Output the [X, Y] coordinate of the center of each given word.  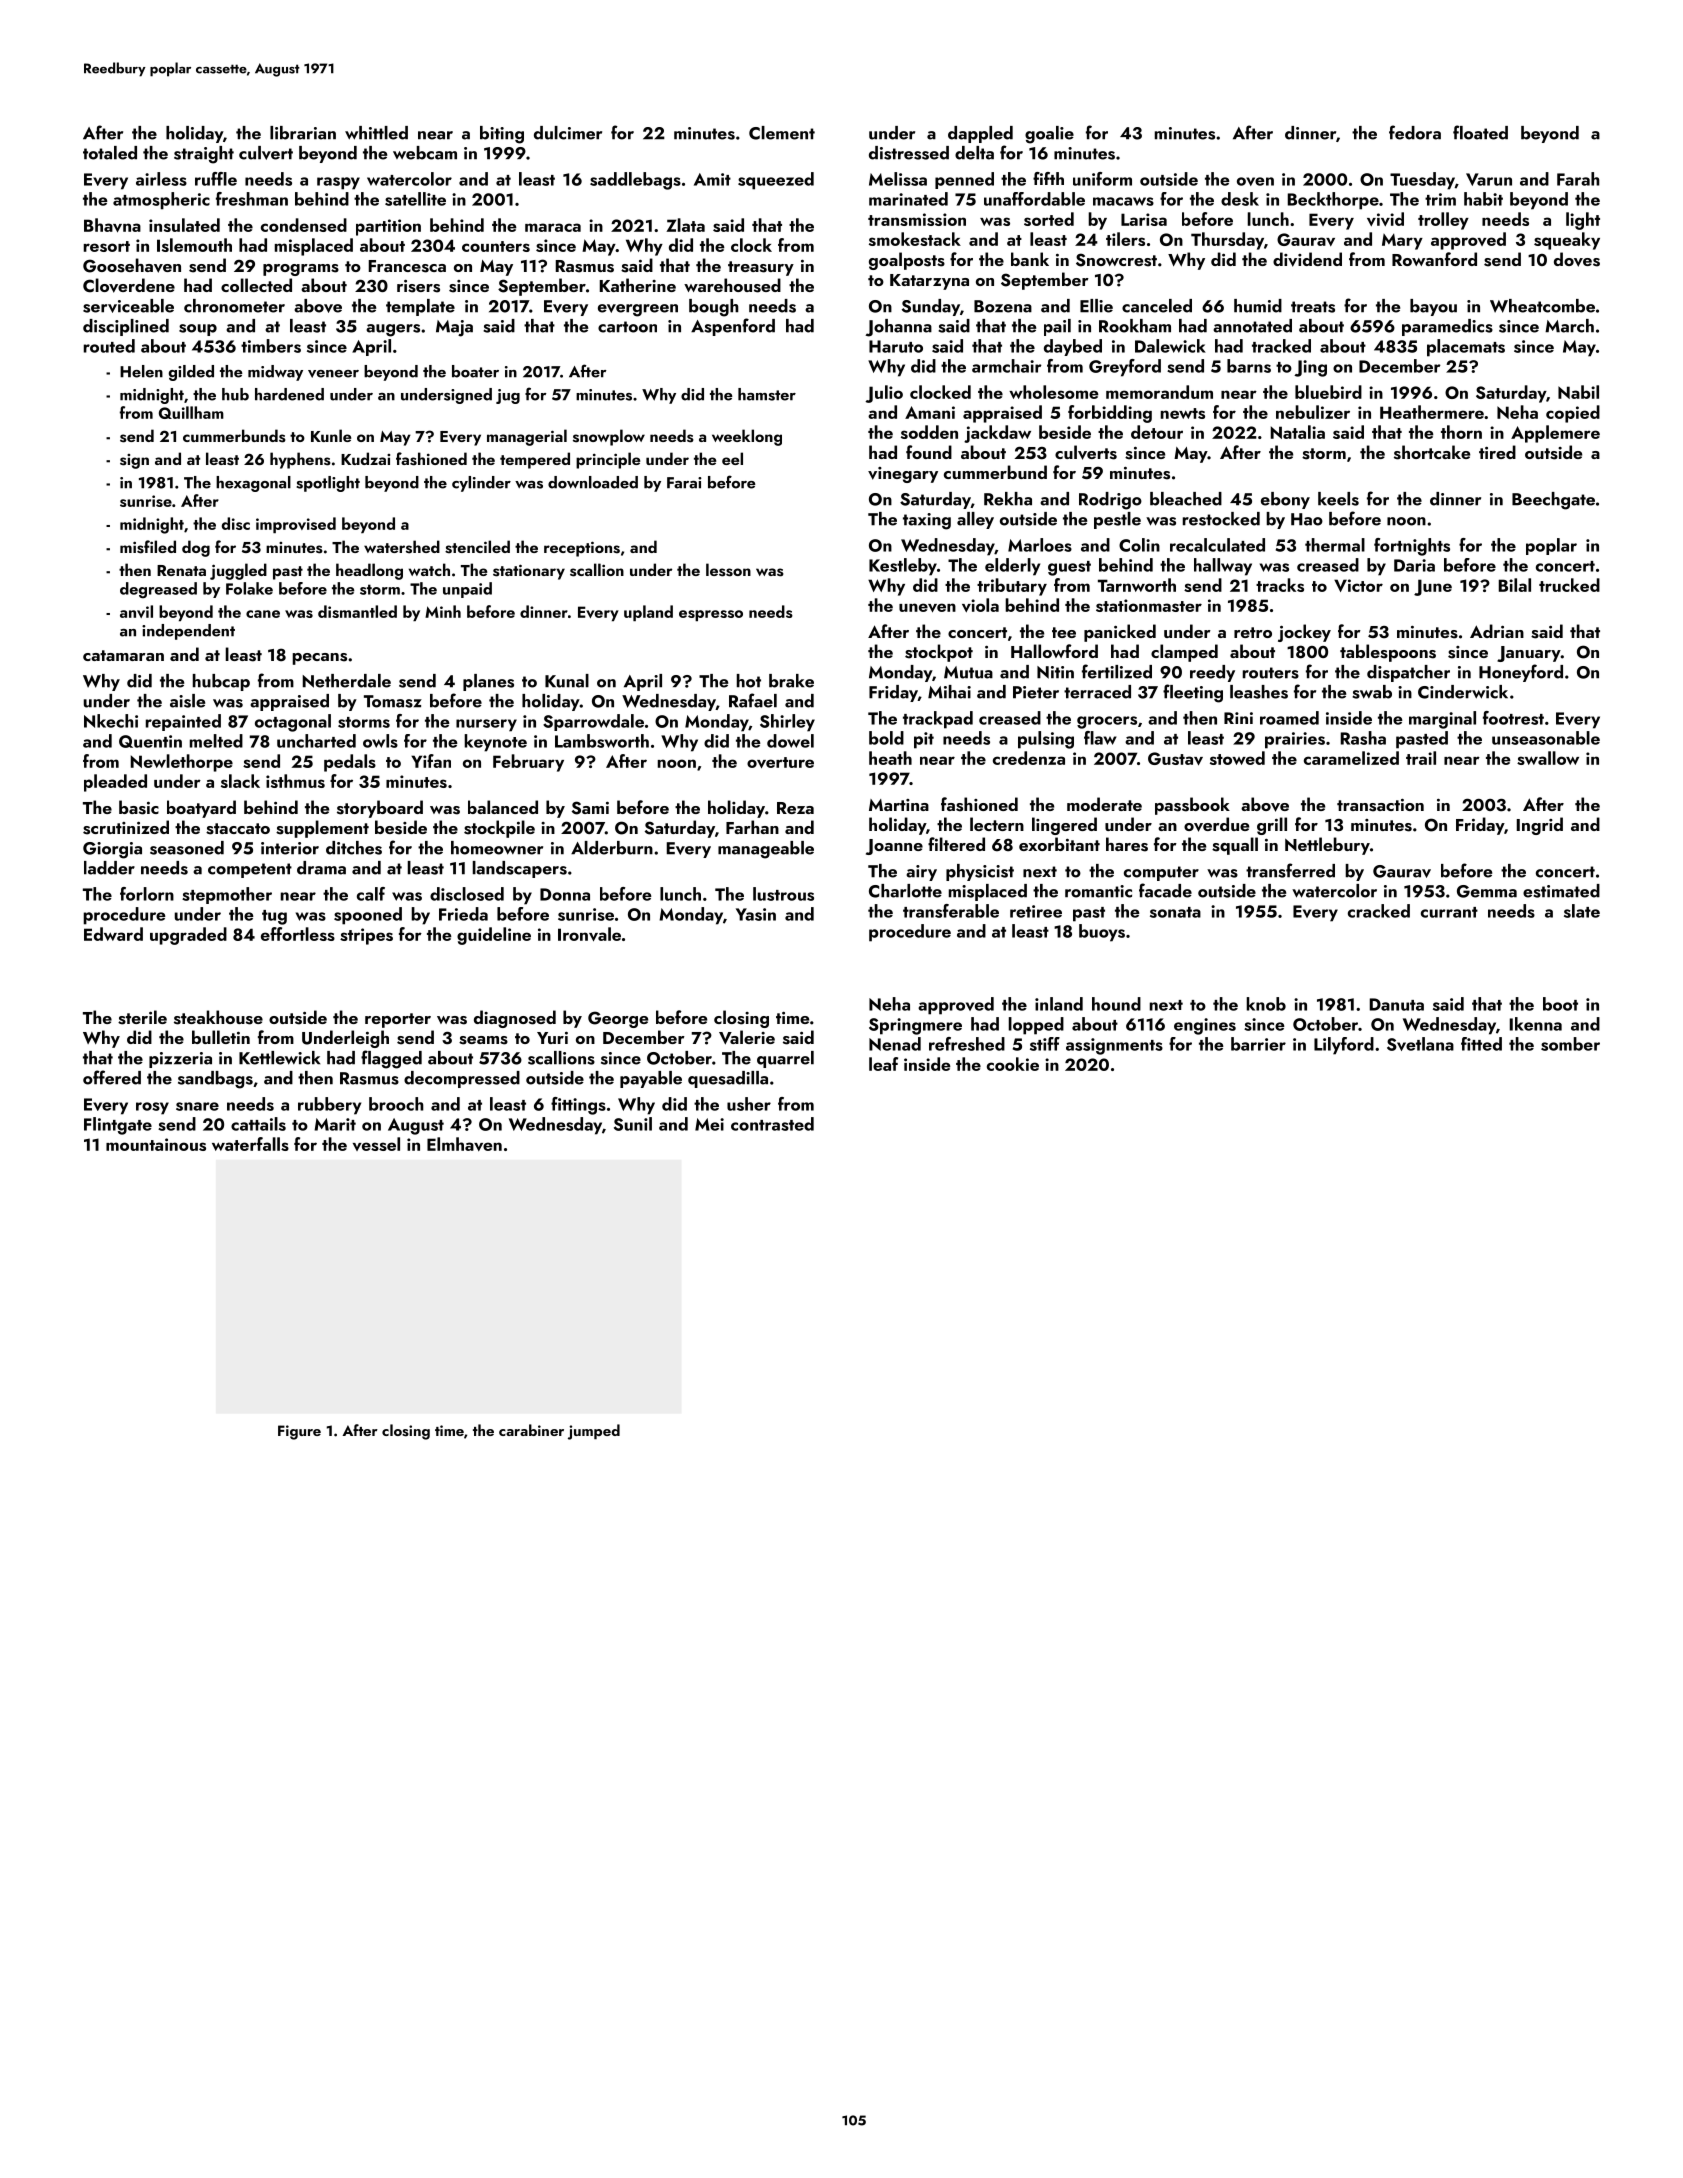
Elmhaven [464, 1144]
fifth [1048, 178]
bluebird [1328, 392]
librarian [303, 133]
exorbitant [1059, 844]
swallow [1548, 758]
